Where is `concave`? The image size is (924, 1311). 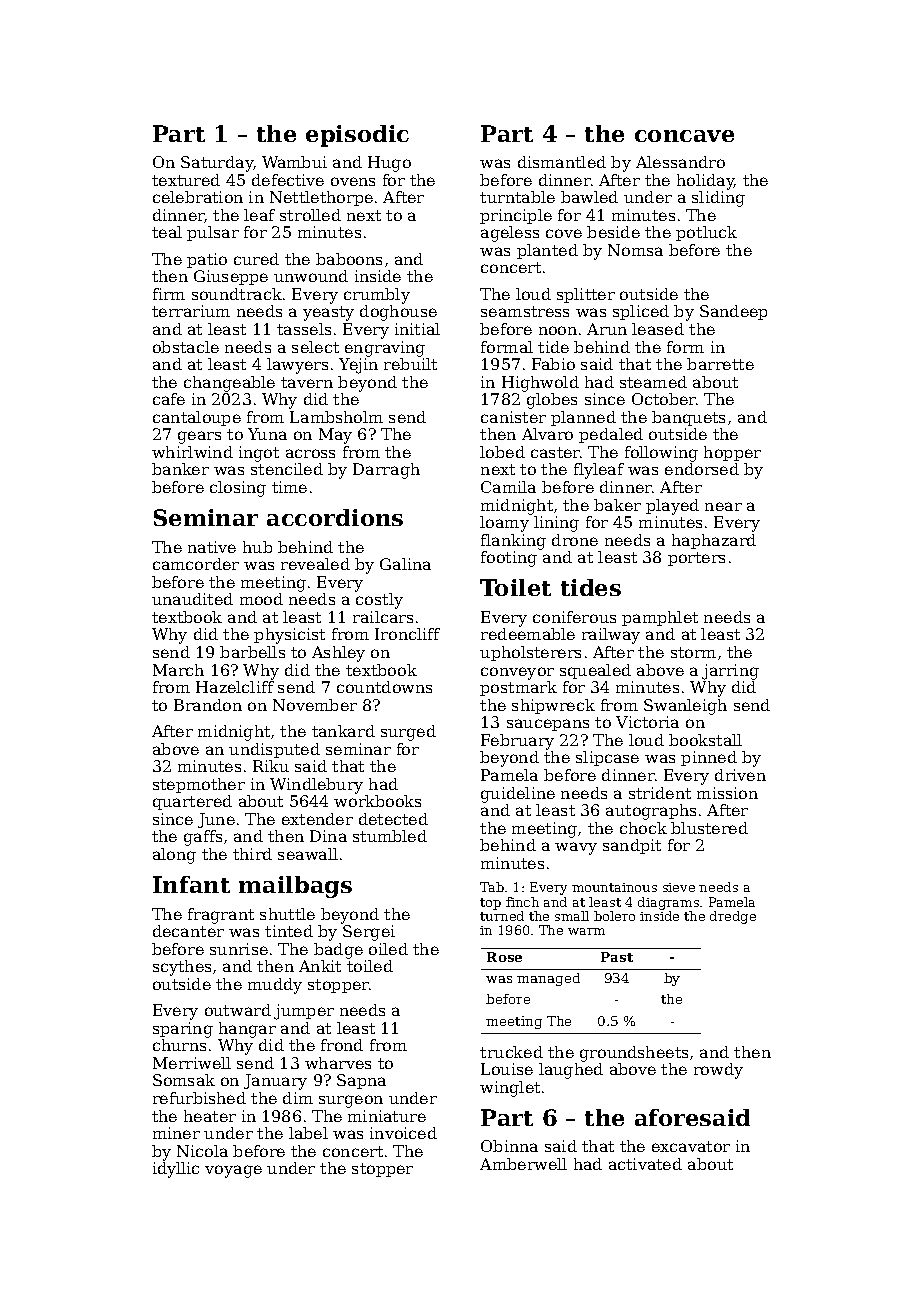
concave is located at coordinates (684, 136).
